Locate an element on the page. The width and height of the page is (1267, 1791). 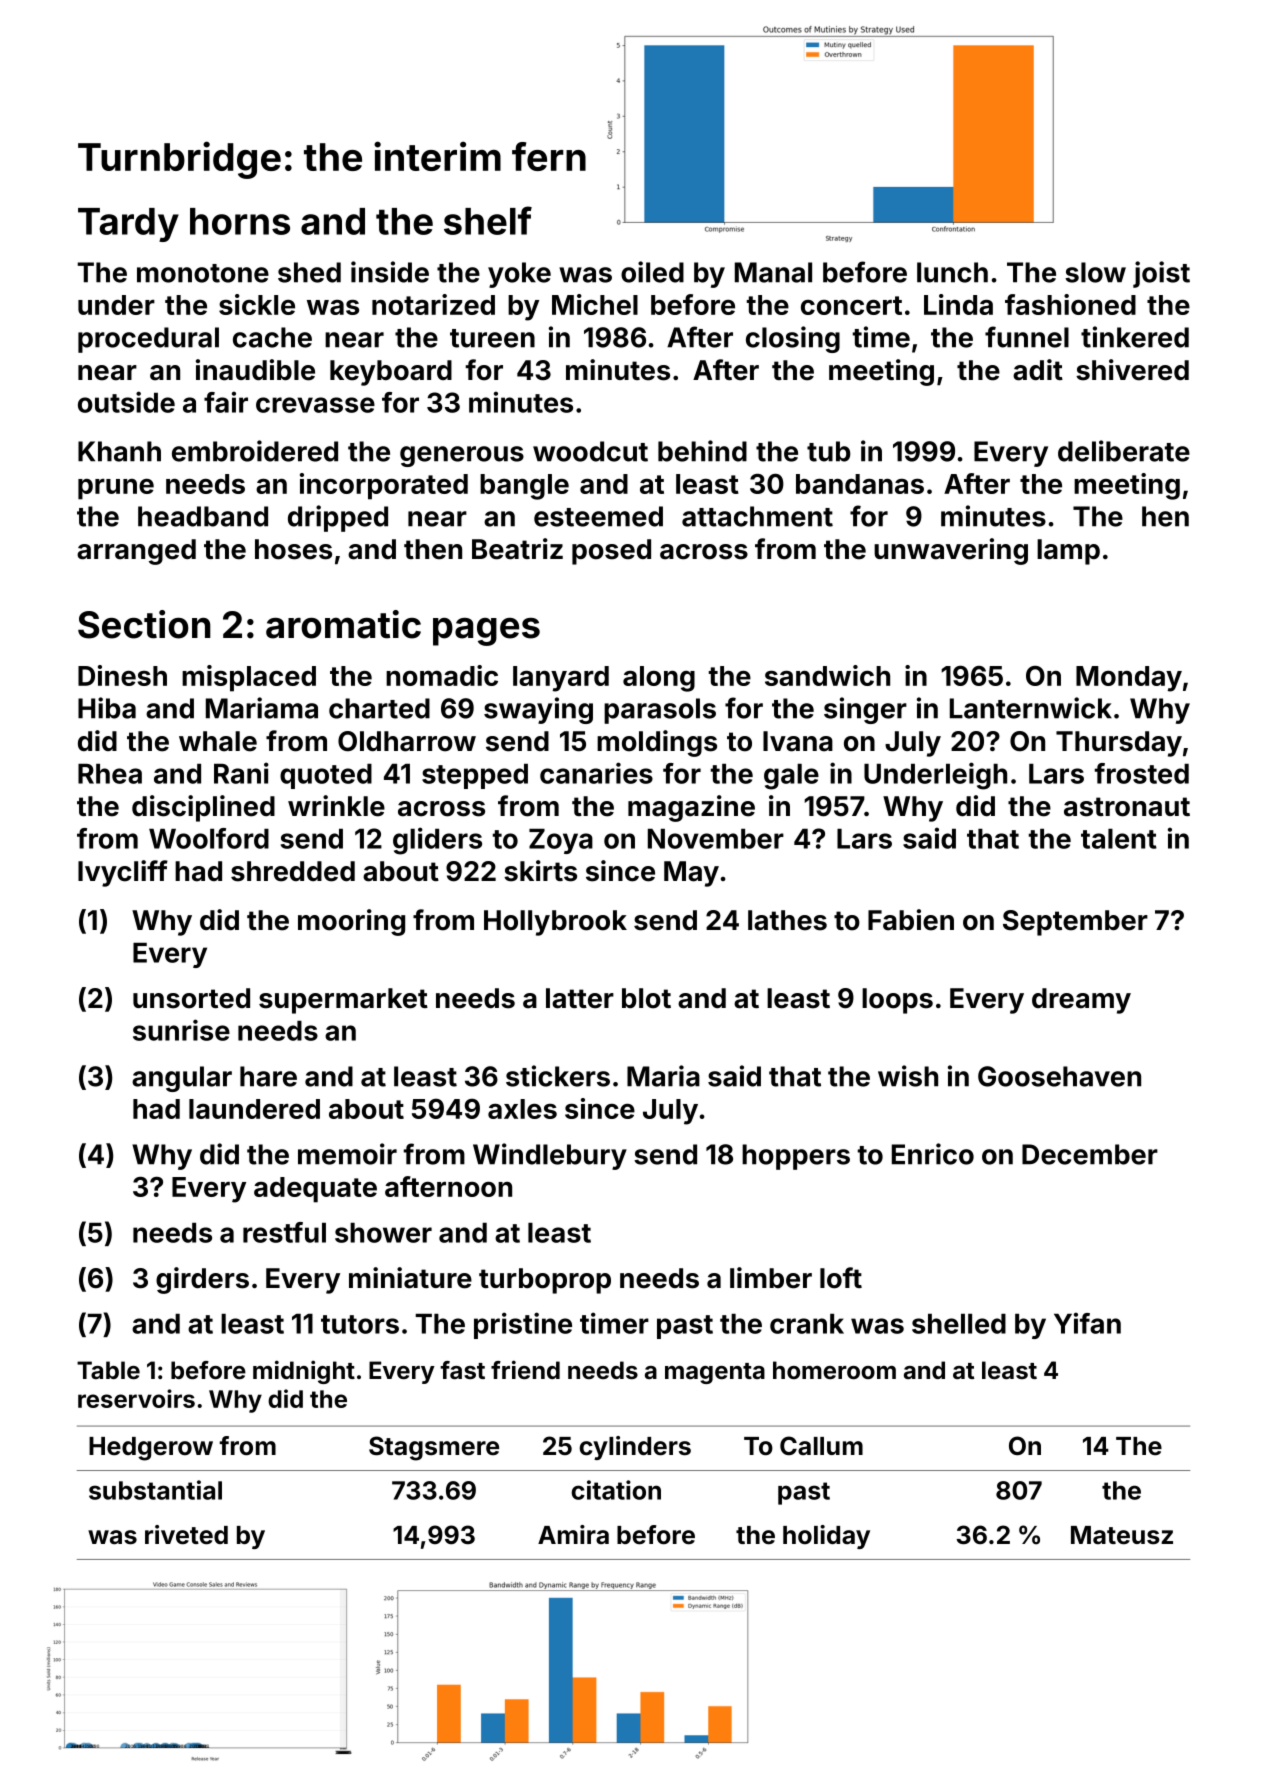
unwavering is located at coordinates (951, 551).
